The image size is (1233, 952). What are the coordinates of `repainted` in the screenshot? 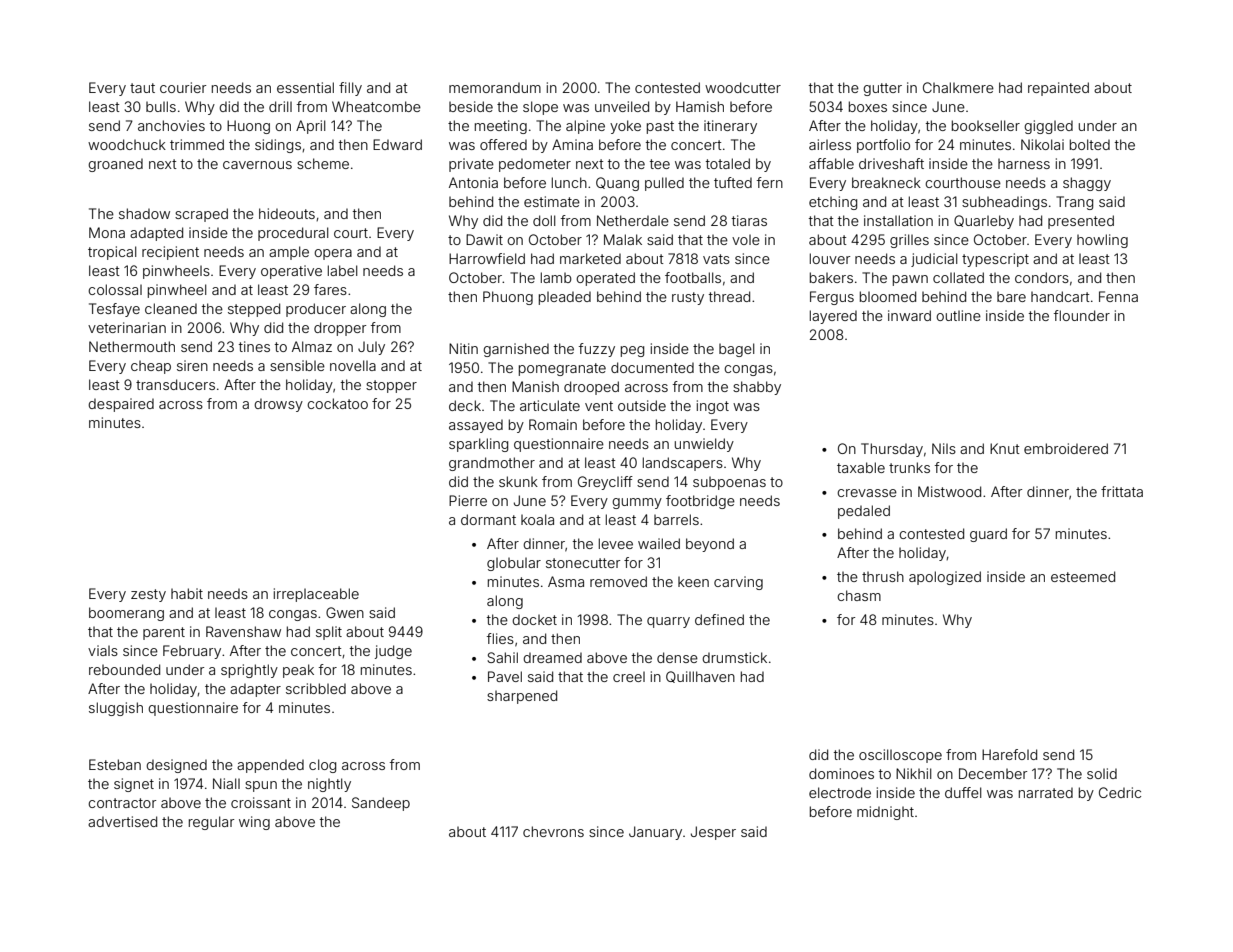 It's located at (1058, 89).
